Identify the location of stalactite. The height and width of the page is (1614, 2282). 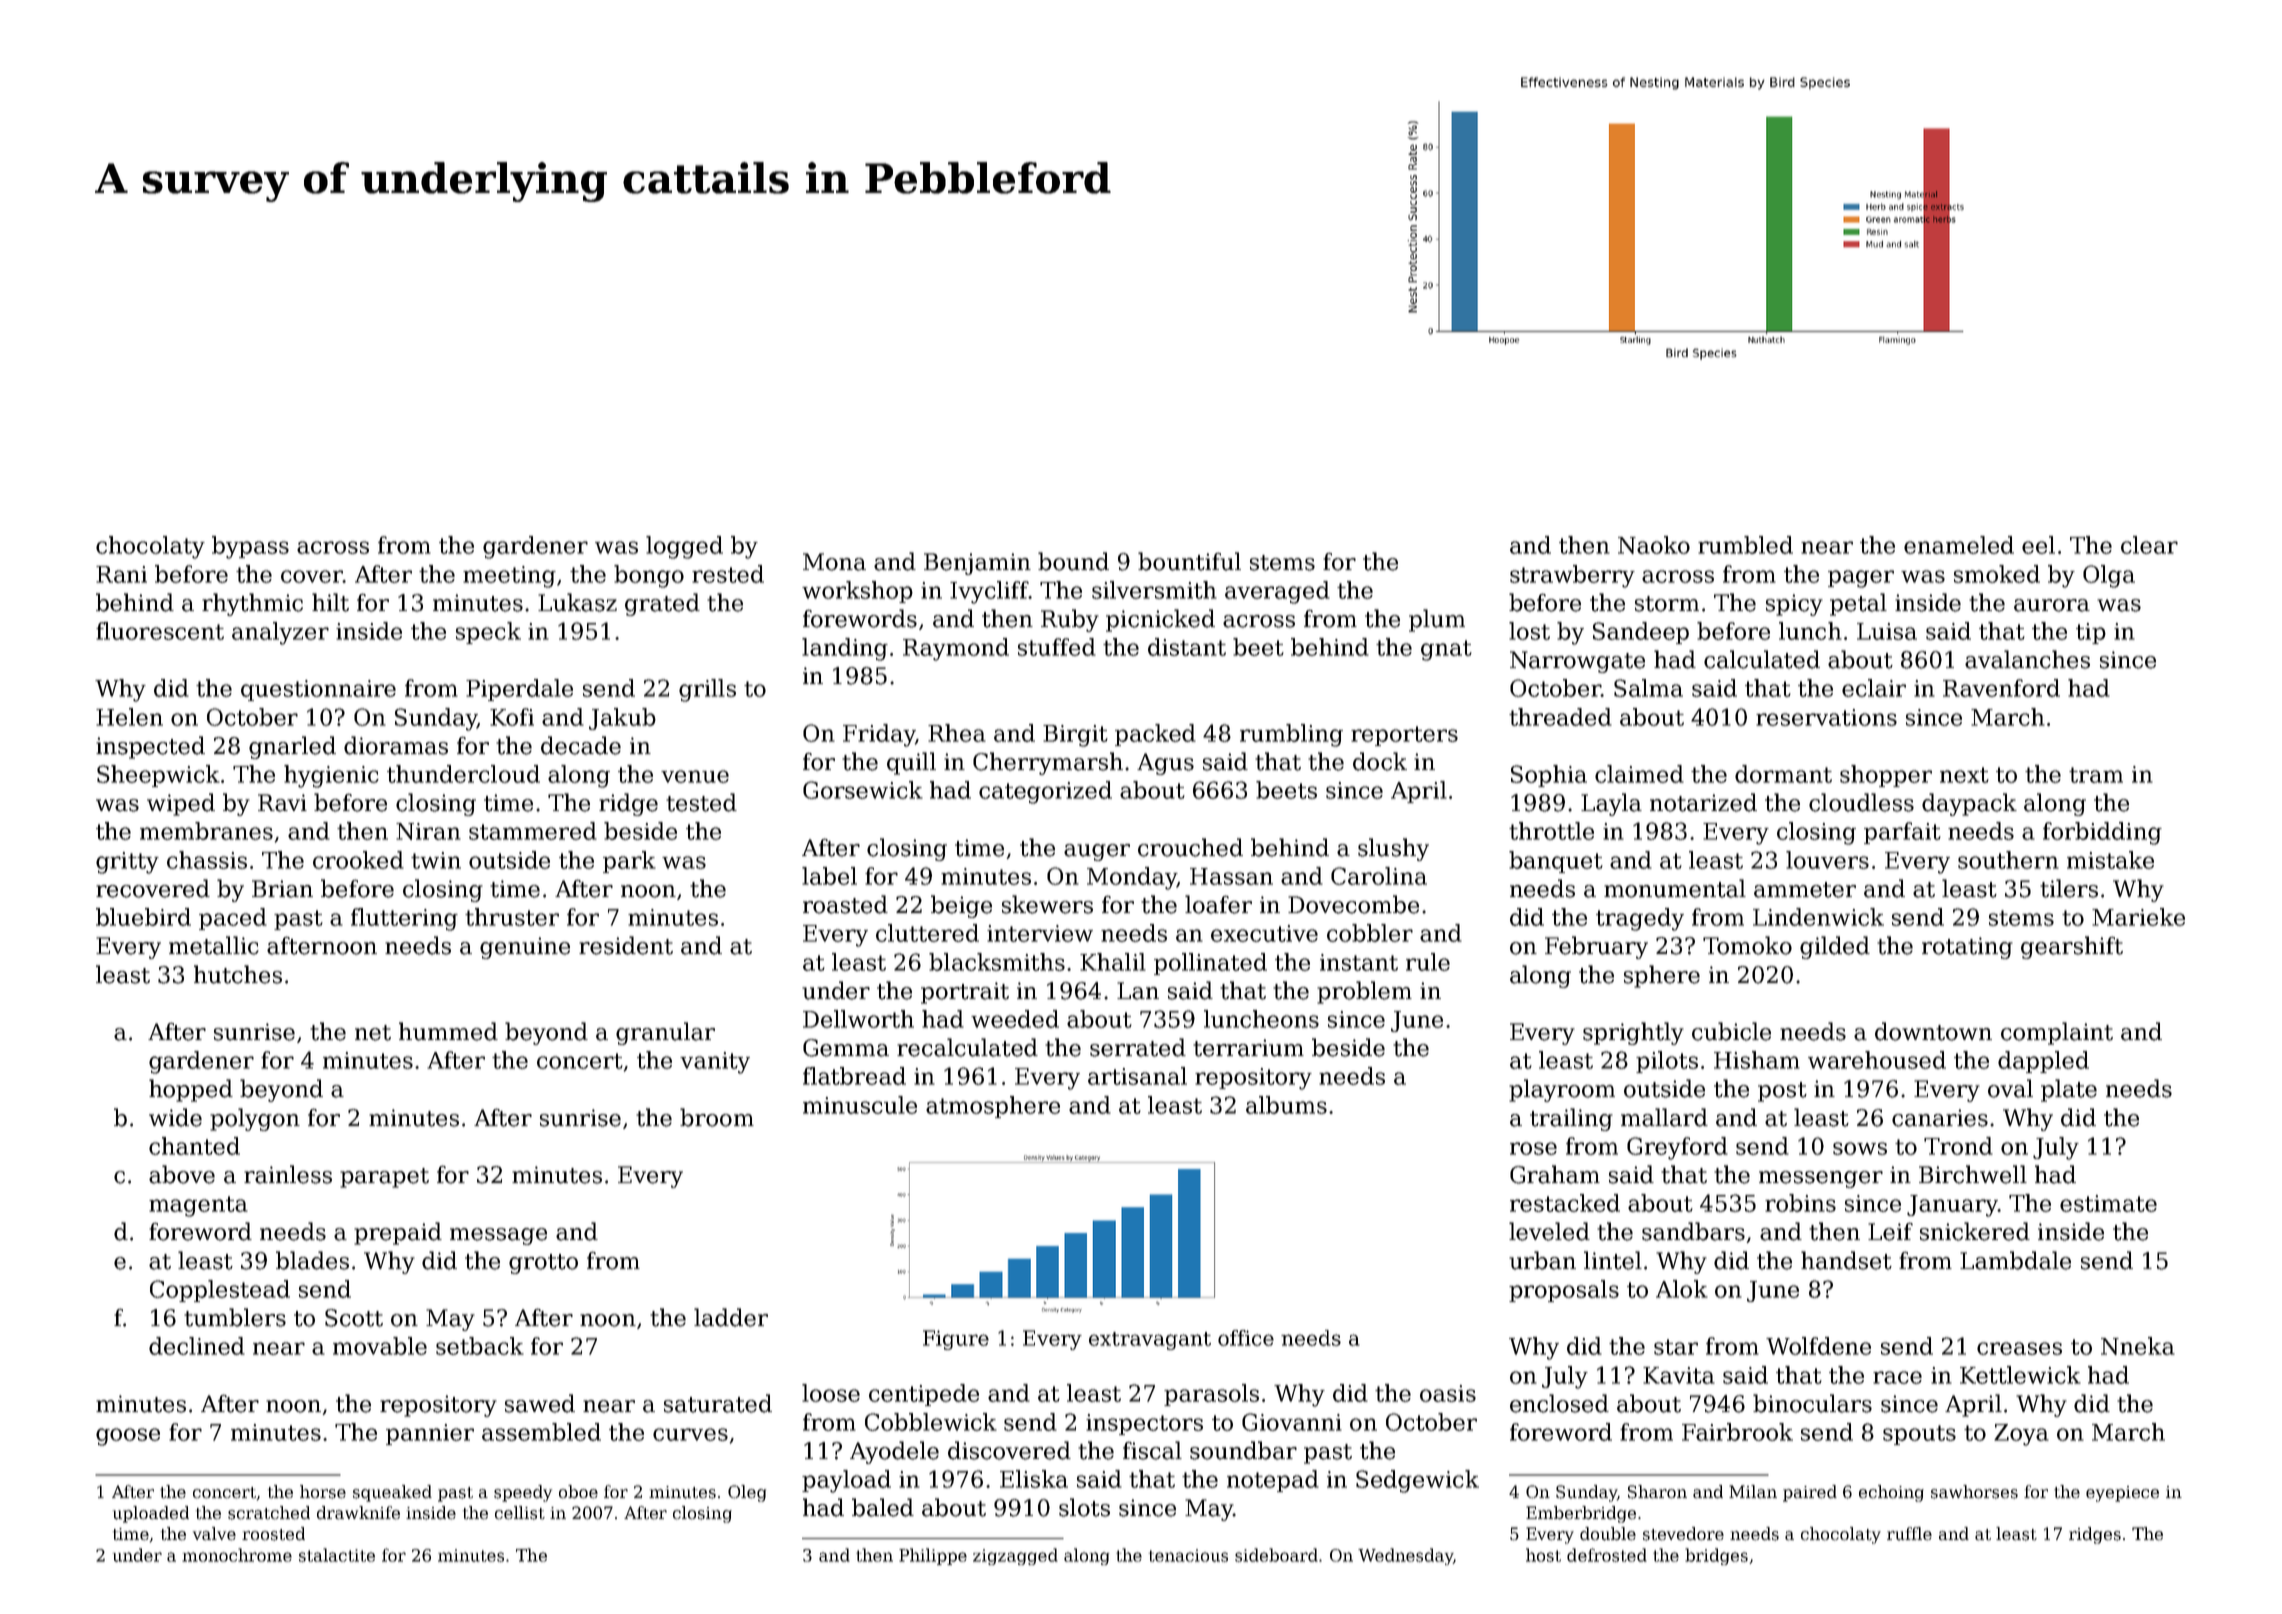
(337, 1555).
